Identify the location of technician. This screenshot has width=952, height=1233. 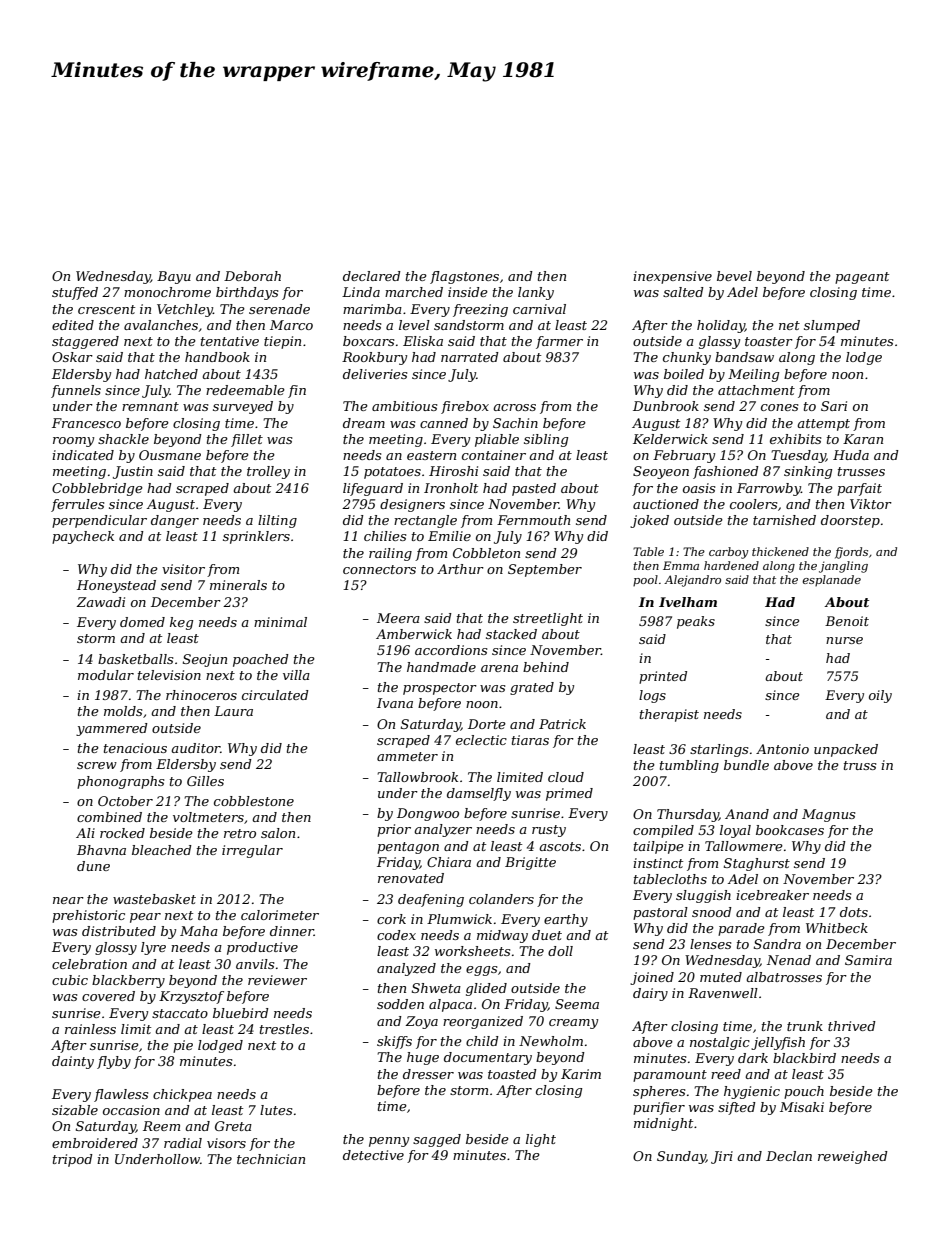
(271, 1159).
